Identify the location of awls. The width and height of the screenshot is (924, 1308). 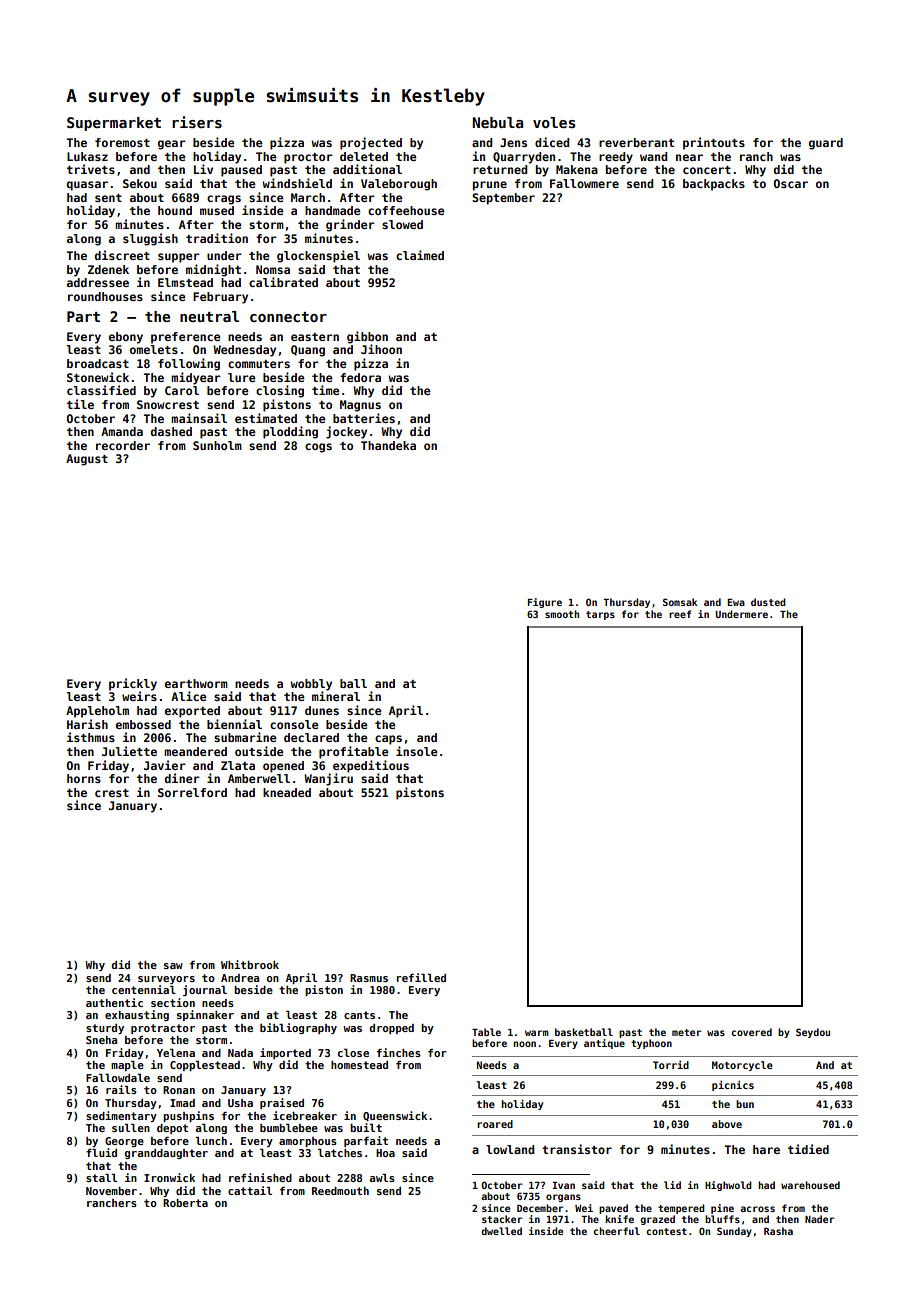
(382, 1178).
